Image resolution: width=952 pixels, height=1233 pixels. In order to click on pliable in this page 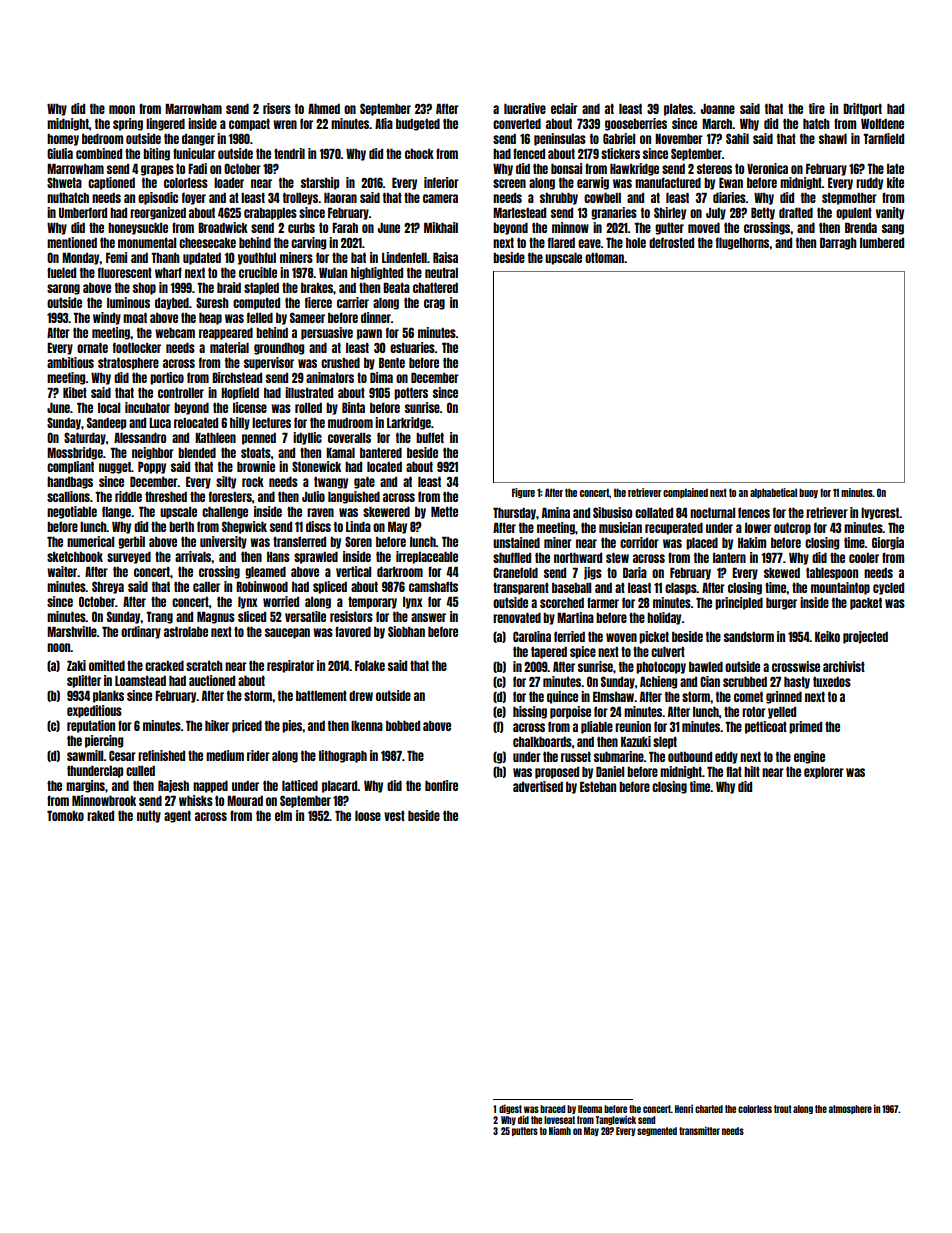, I will do `click(597, 727)`.
